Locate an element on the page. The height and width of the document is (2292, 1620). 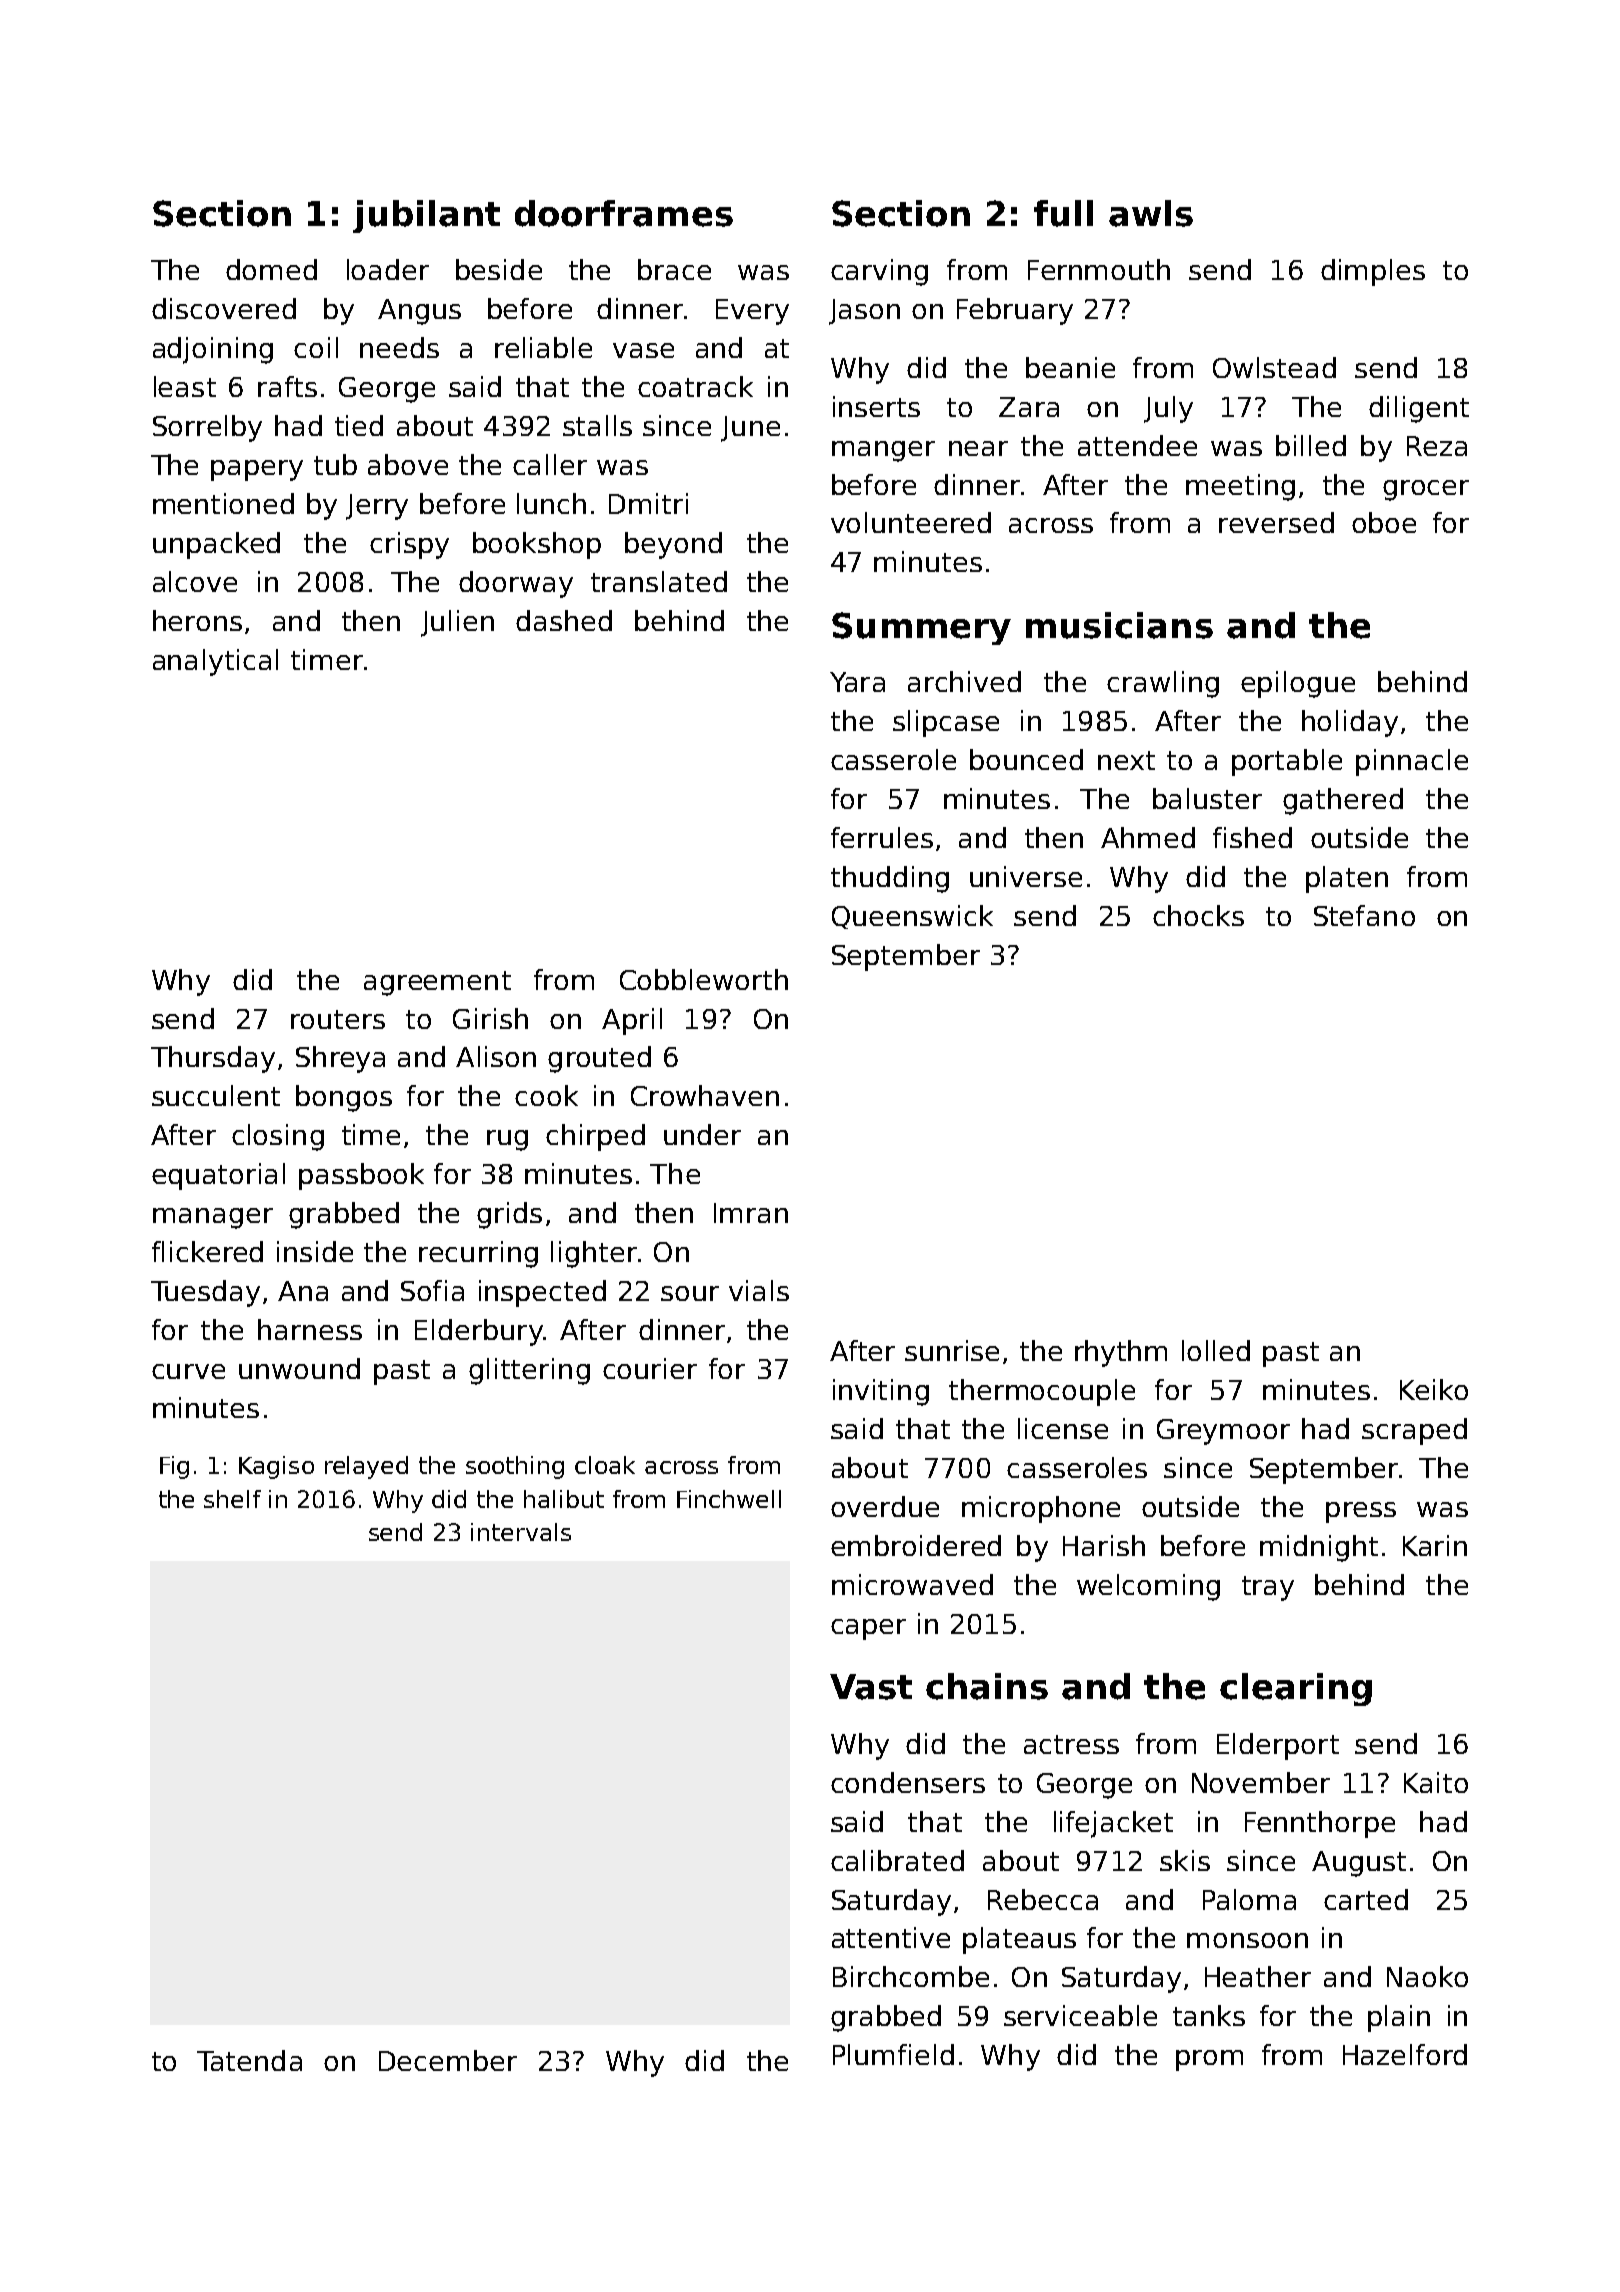
harness is located at coordinates (310, 1329).
